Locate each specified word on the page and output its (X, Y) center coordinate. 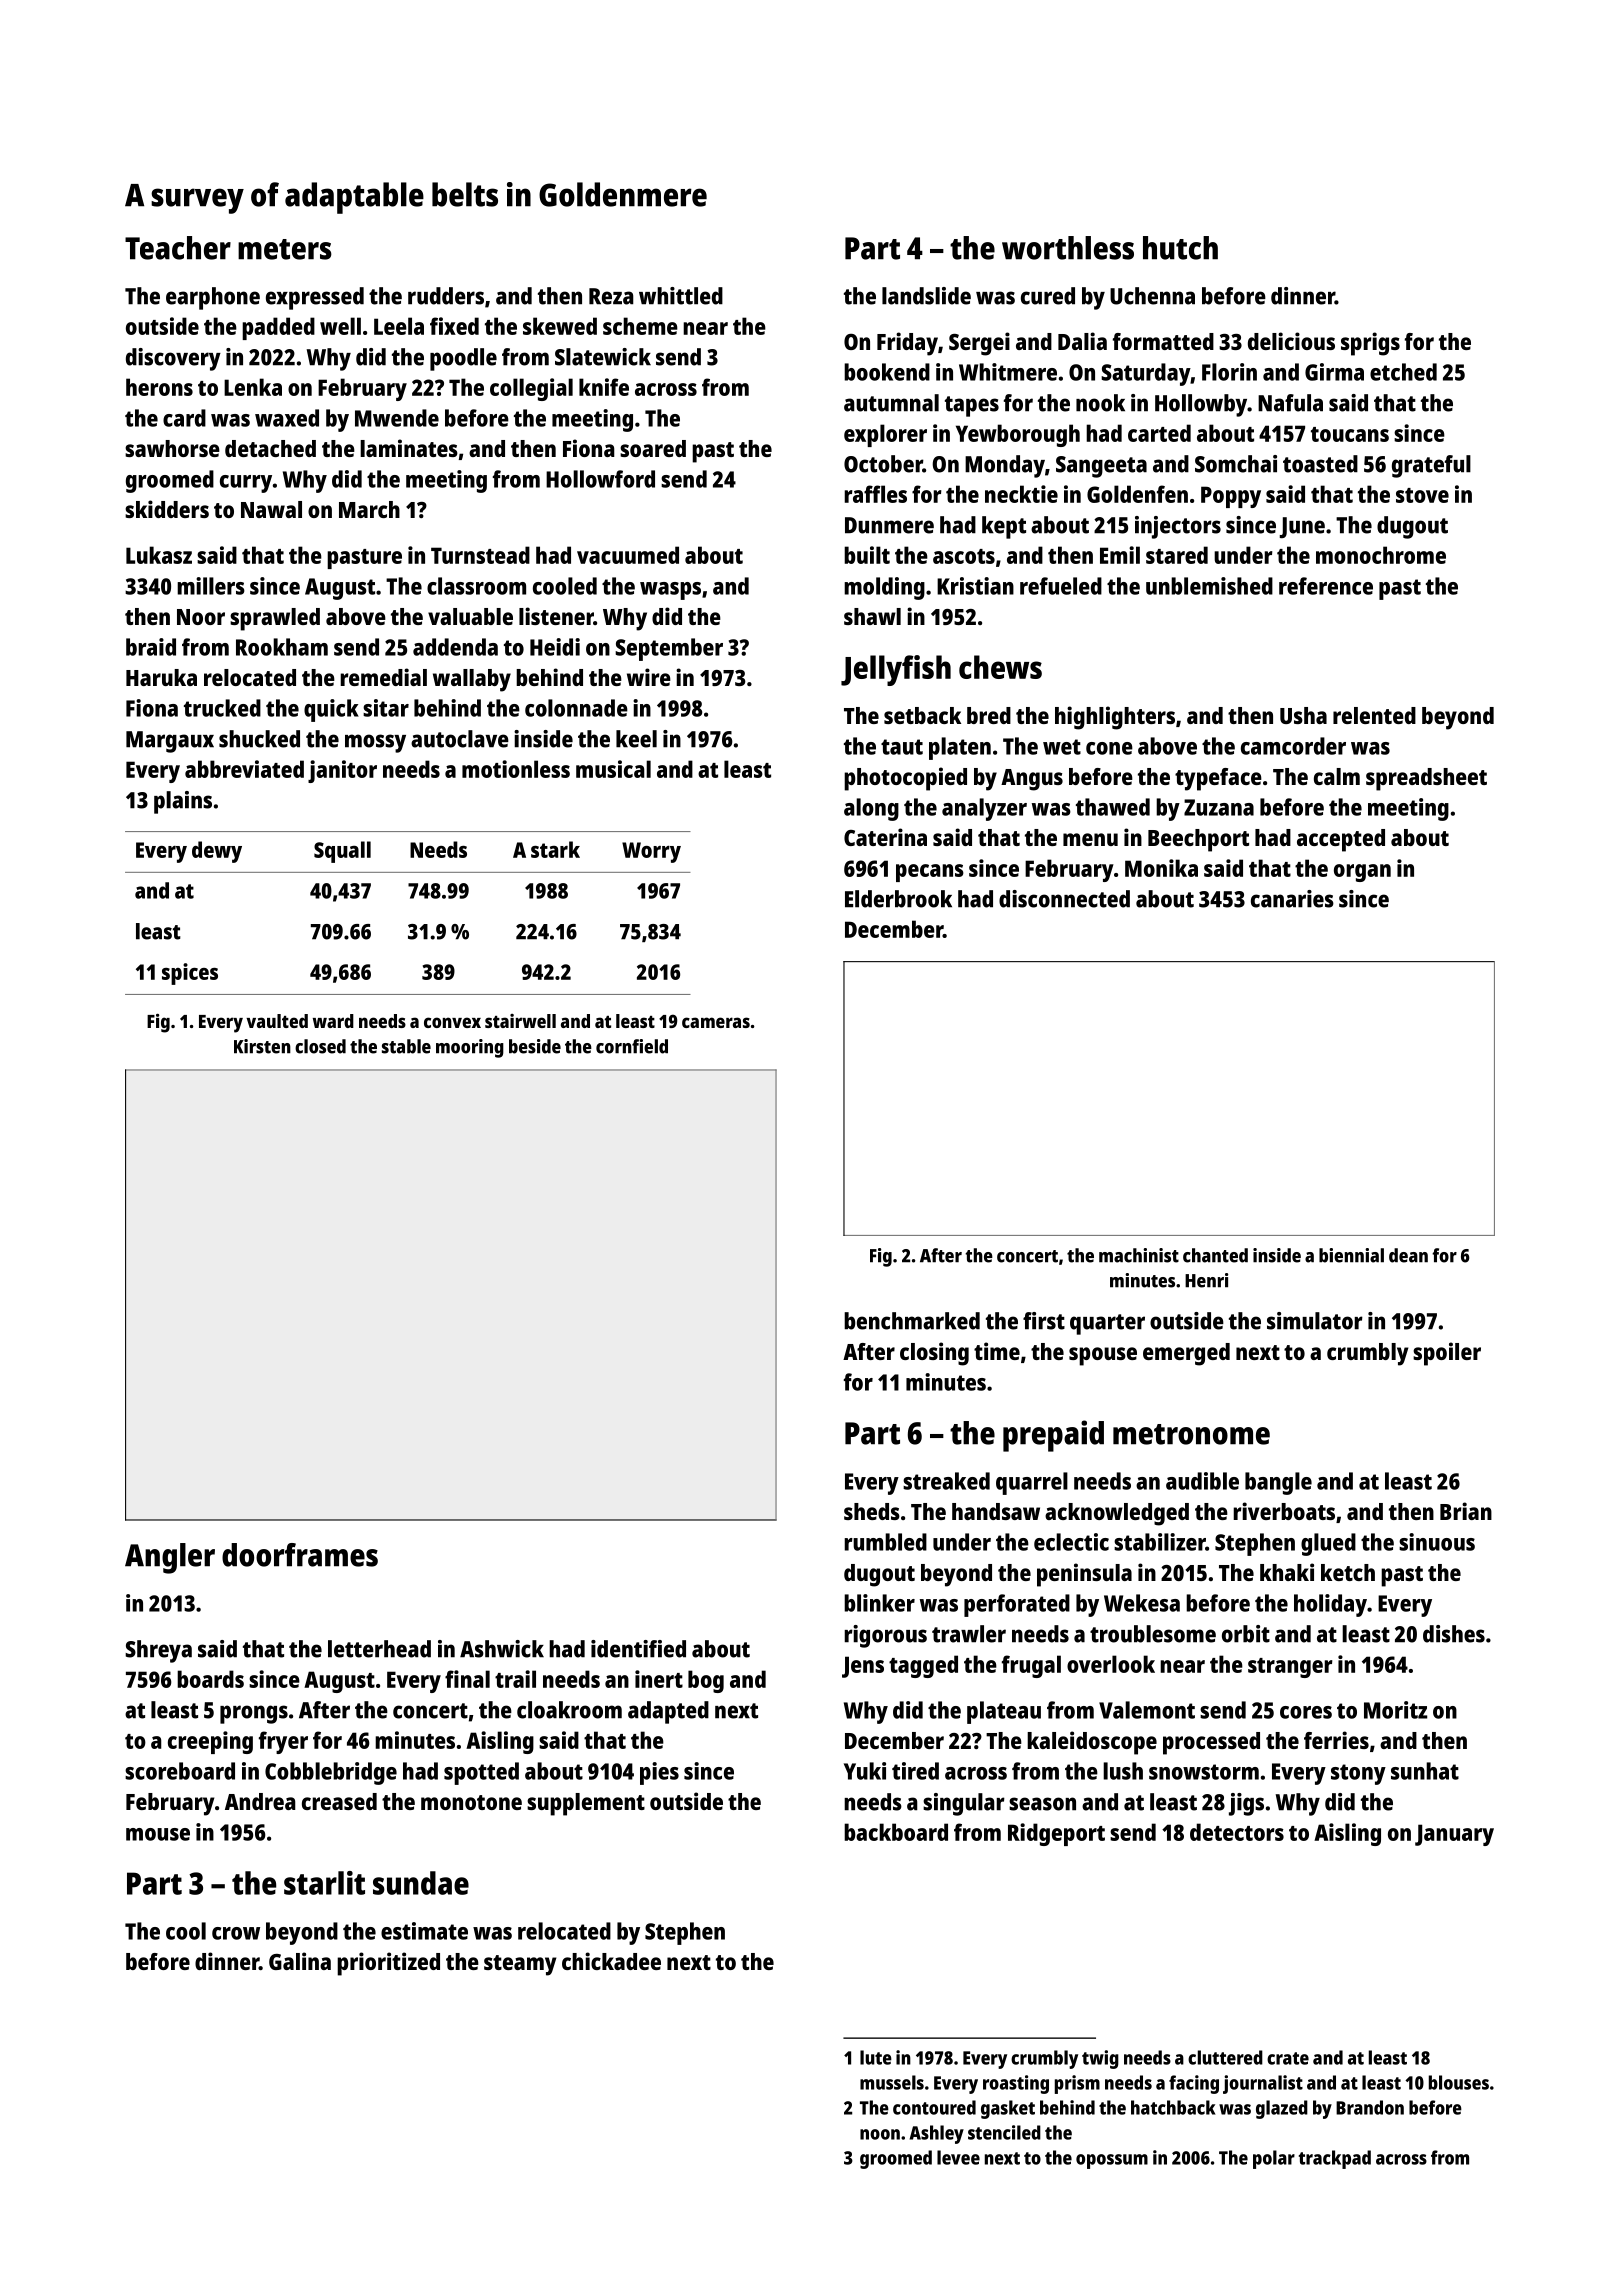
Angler (170, 1558)
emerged (1186, 1354)
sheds (872, 1511)
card (184, 418)
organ (1362, 873)
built (867, 555)
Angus (1032, 780)
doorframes (300, 1555)
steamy (520, 1965)
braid (151, 647)
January (1454, 1835)
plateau (1004, 1712)
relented (1374, 715)
